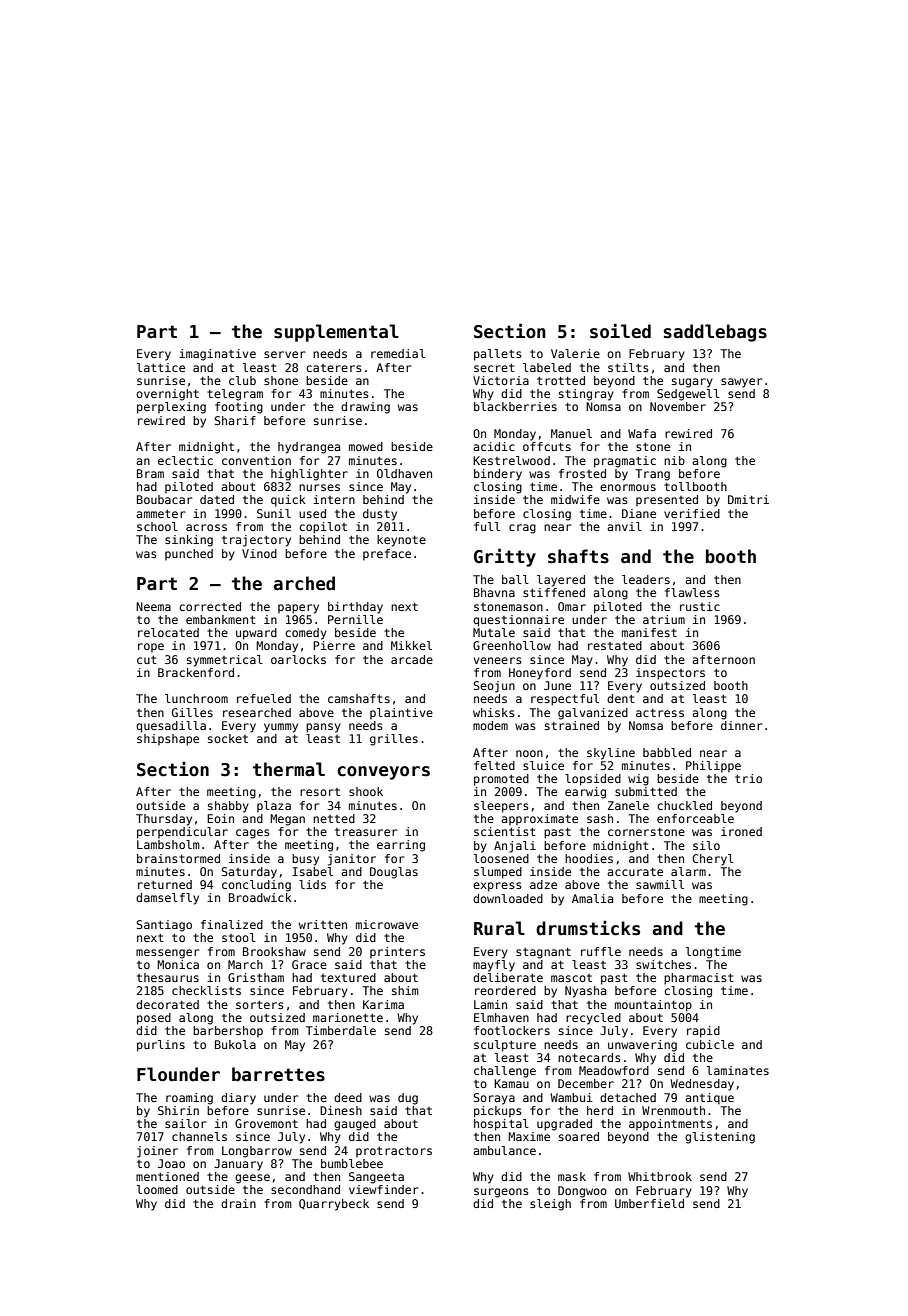  Describe the element at coordinates (511, 460) in the image. I see `Kestrelwood` at that location.
